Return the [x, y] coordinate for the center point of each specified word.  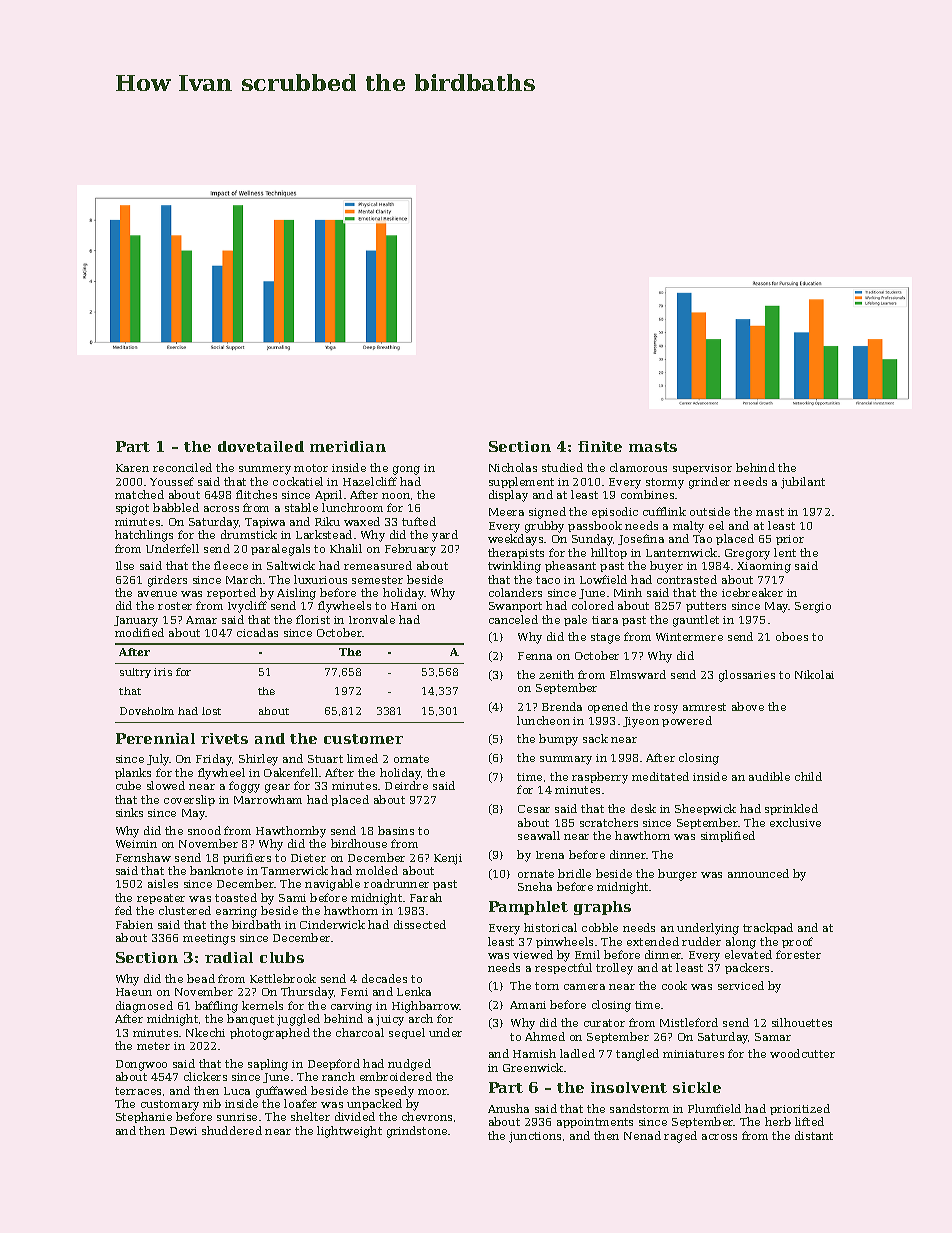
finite [600, 446]
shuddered [232, 1130]
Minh [628, 592]
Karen [132, 468]
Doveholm [147, 711]
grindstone [417, 1132]
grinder [709, 483]
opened [608, 707]
